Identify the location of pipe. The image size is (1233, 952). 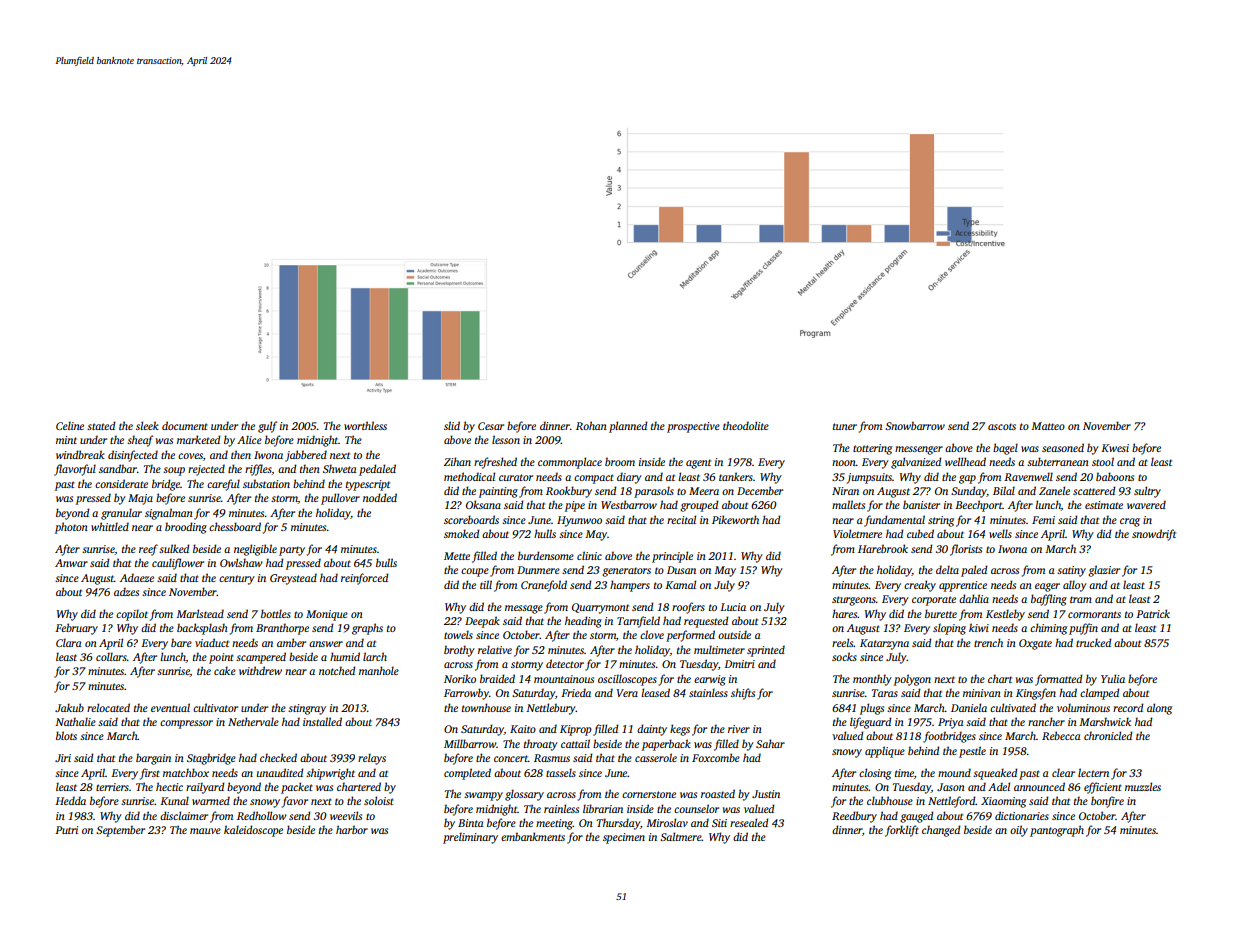
(575, 506).
